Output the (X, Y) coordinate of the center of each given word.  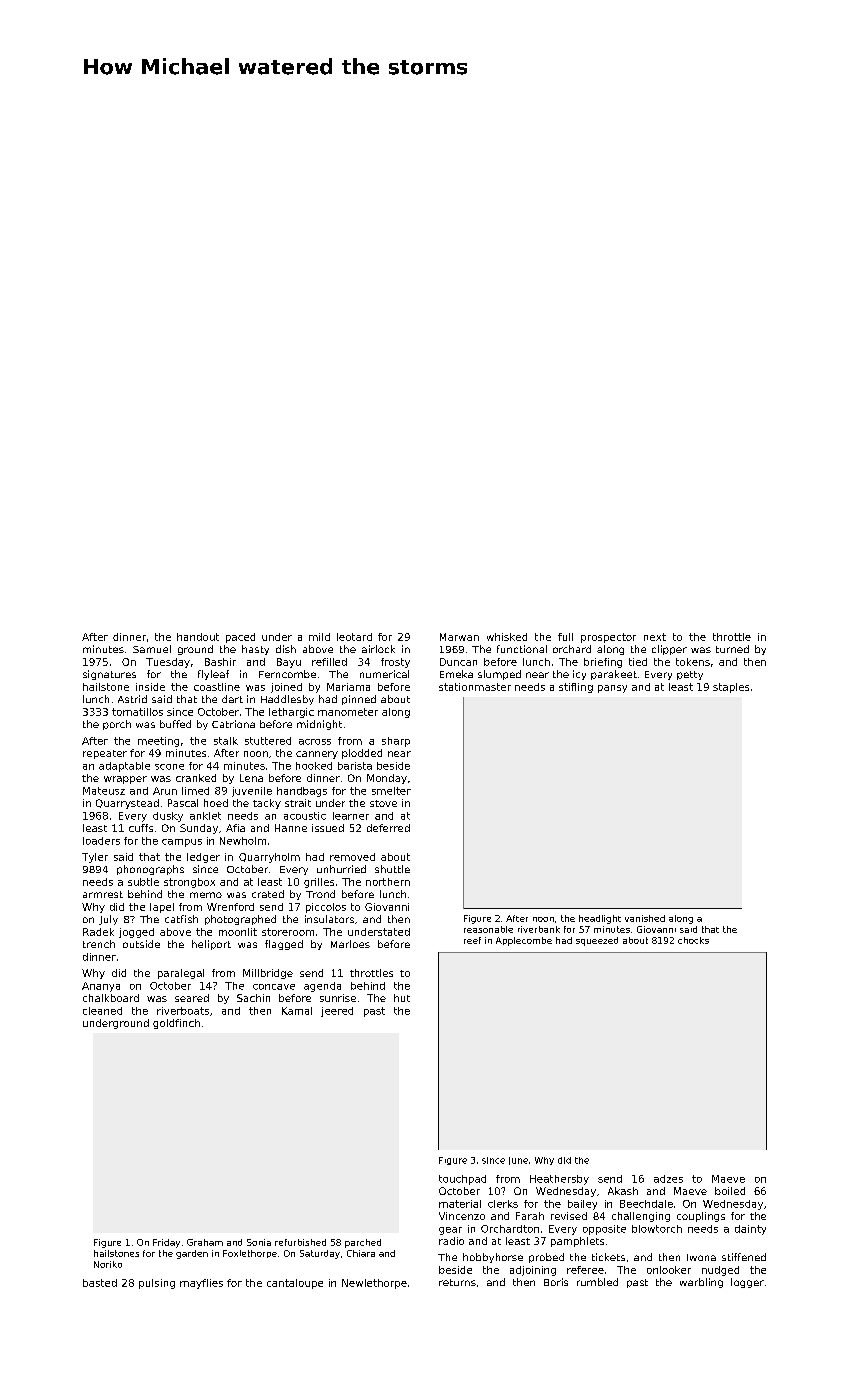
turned (732, 649)
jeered (337, 1012)
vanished (645, 918)
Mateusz (104, 791)
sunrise (338, 998)
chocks (693, 940)
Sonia (259, 1242)
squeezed (597, 941)
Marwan (459, 637)
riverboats (183, 1011)
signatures (109, 675)
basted (100, 1283)
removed (352, 857)
